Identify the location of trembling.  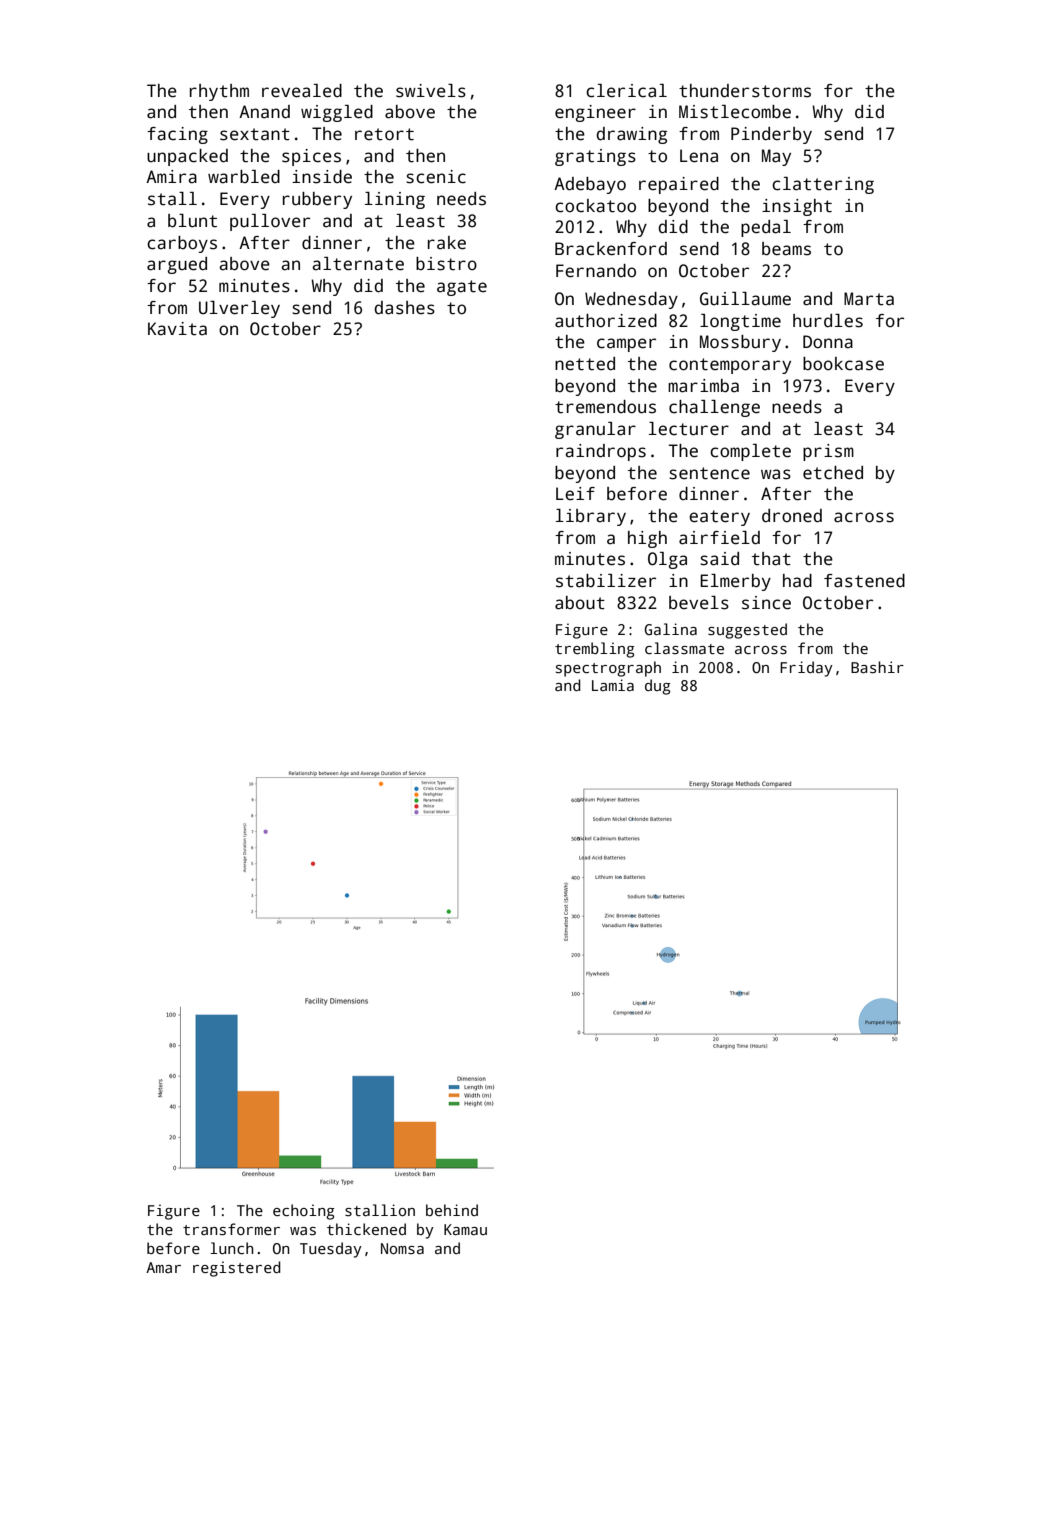
(595, 650).
